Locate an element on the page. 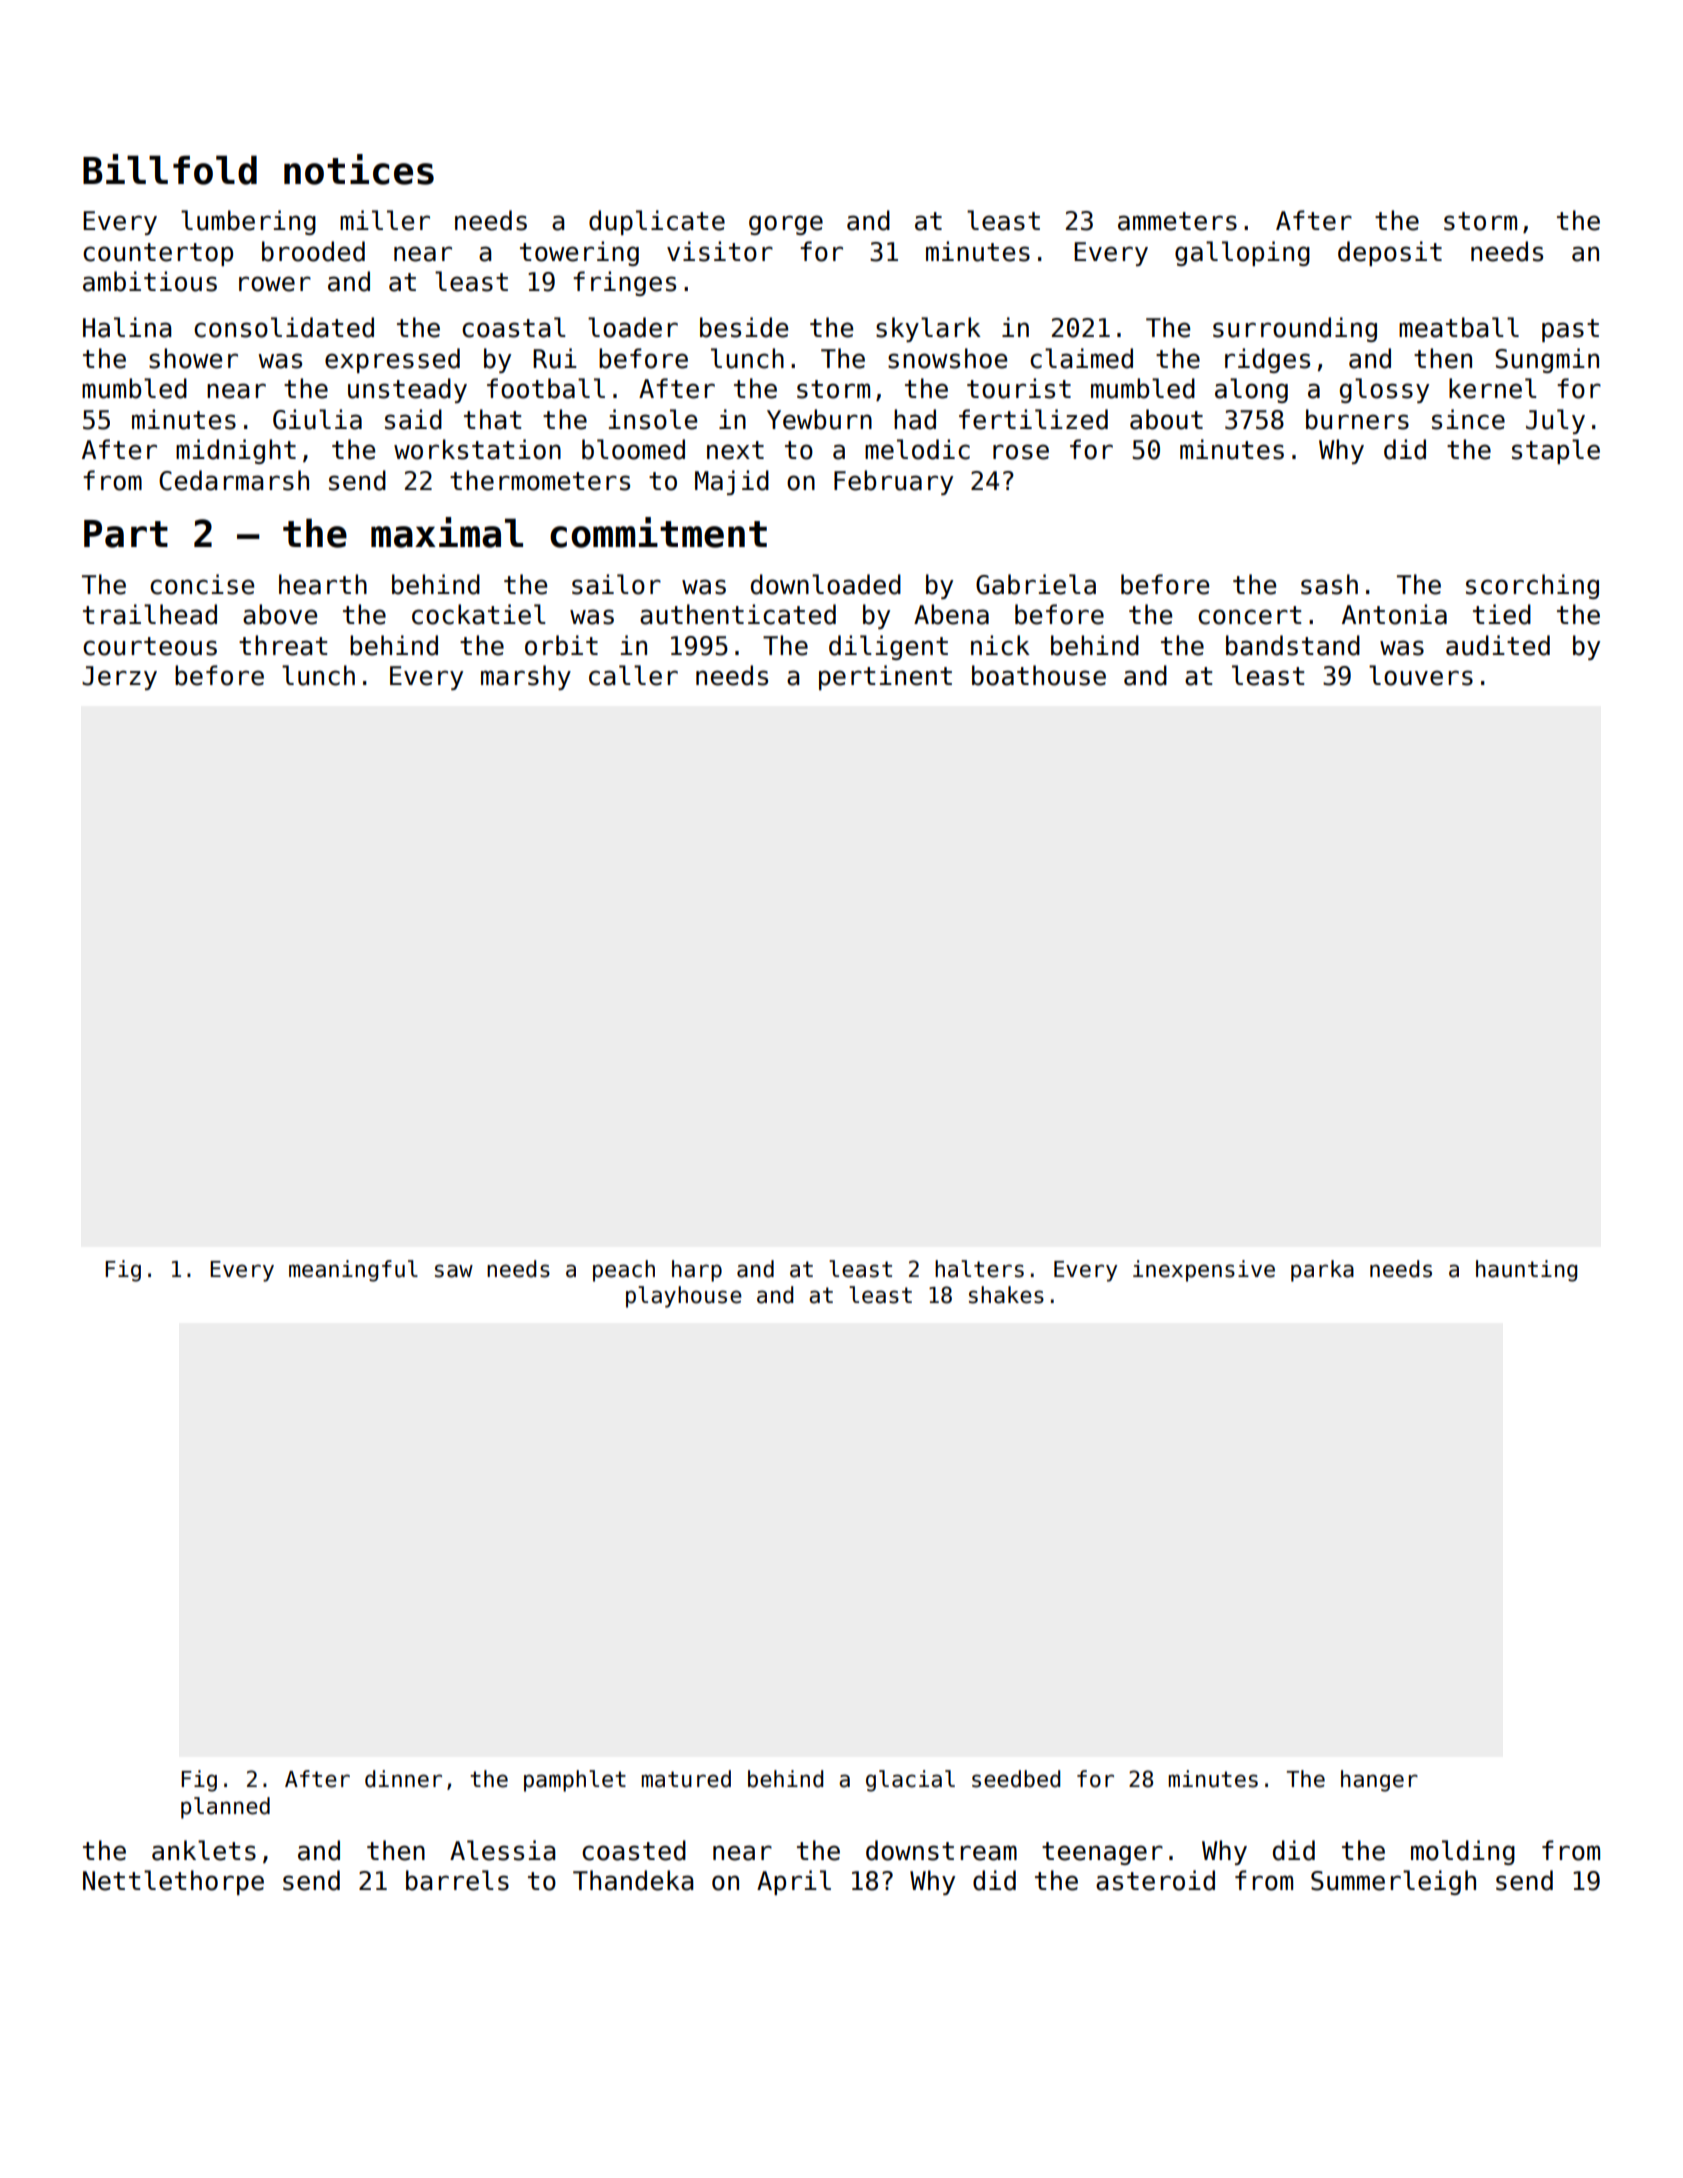 Image resolution: width=1683 pixels, height=2178 pixels. peach is located at coordinates (624, 1271).
